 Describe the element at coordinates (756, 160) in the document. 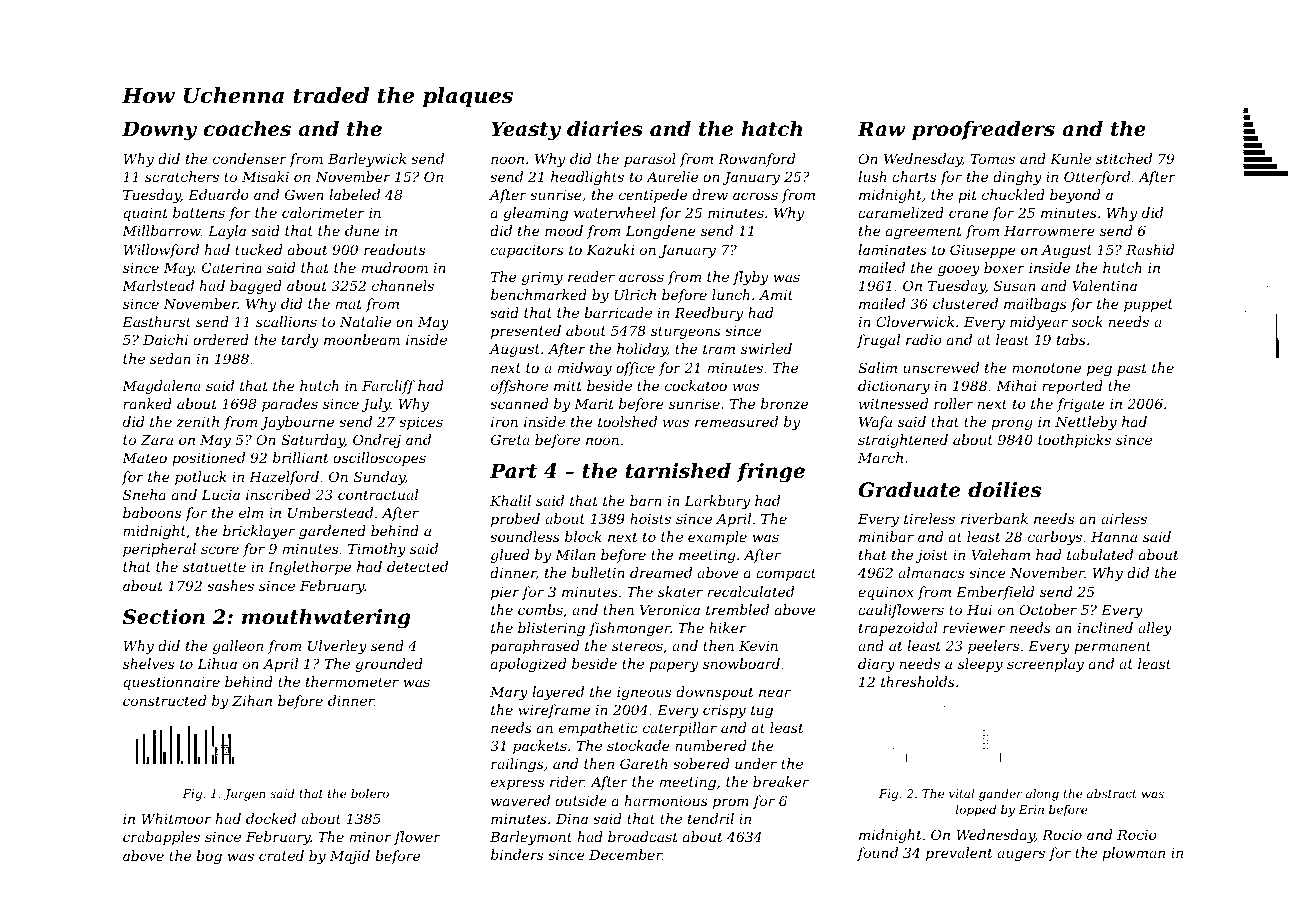

I see `Rowanford` at that location.
